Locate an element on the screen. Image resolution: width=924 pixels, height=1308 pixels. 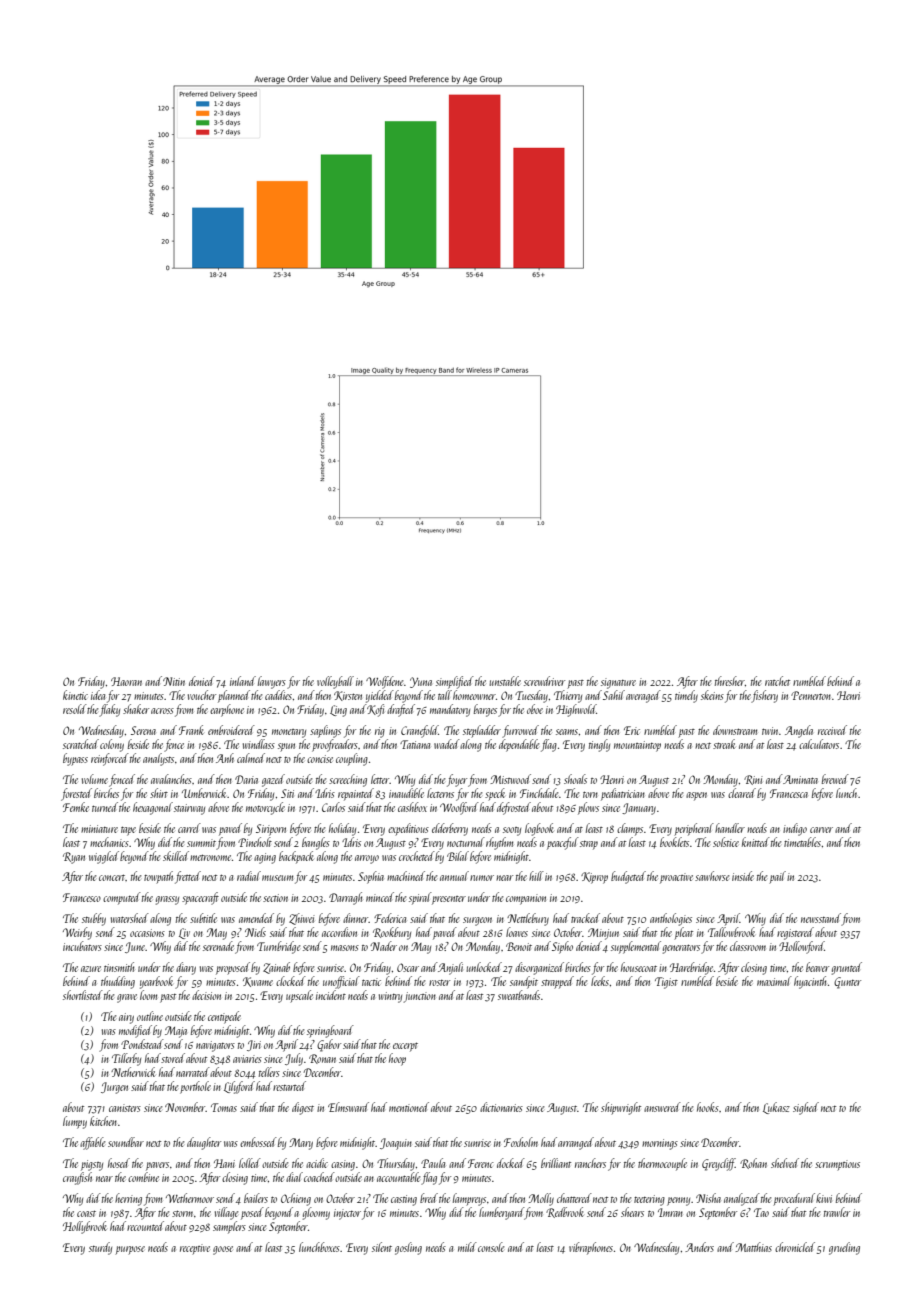
unstable is located at coordinates (505, 681).
